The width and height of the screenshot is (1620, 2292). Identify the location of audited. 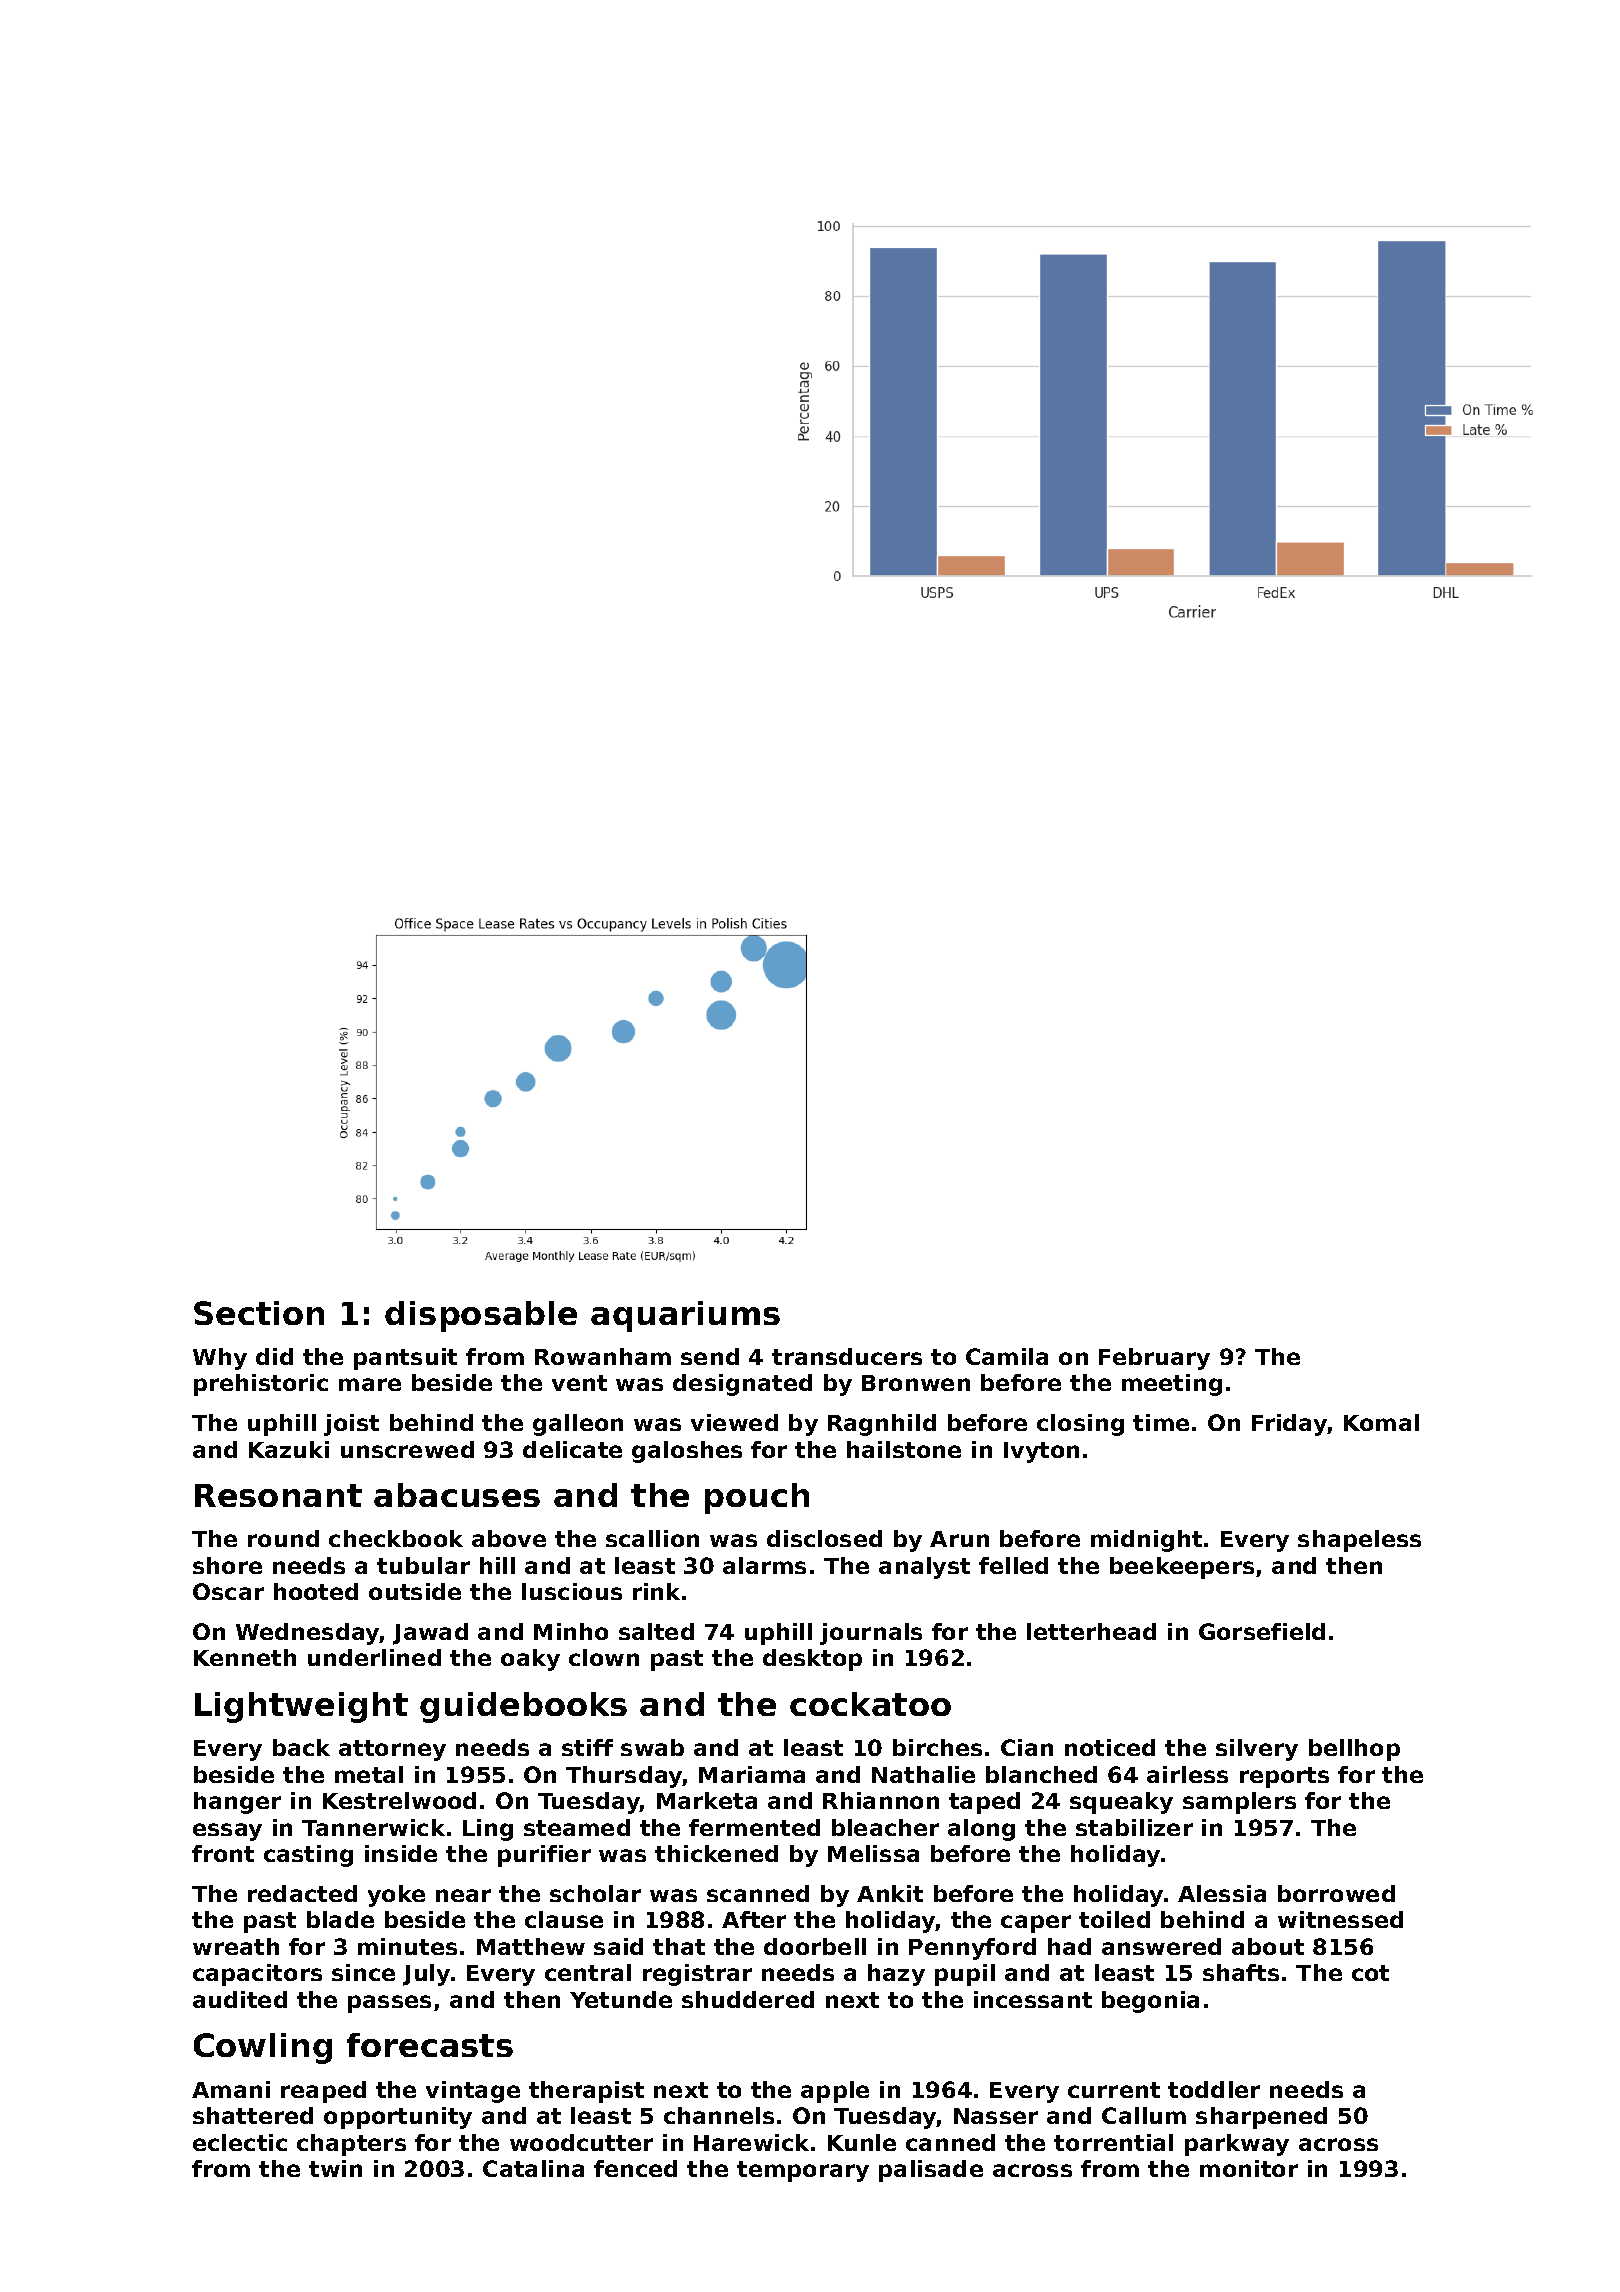
(240, 1999).
